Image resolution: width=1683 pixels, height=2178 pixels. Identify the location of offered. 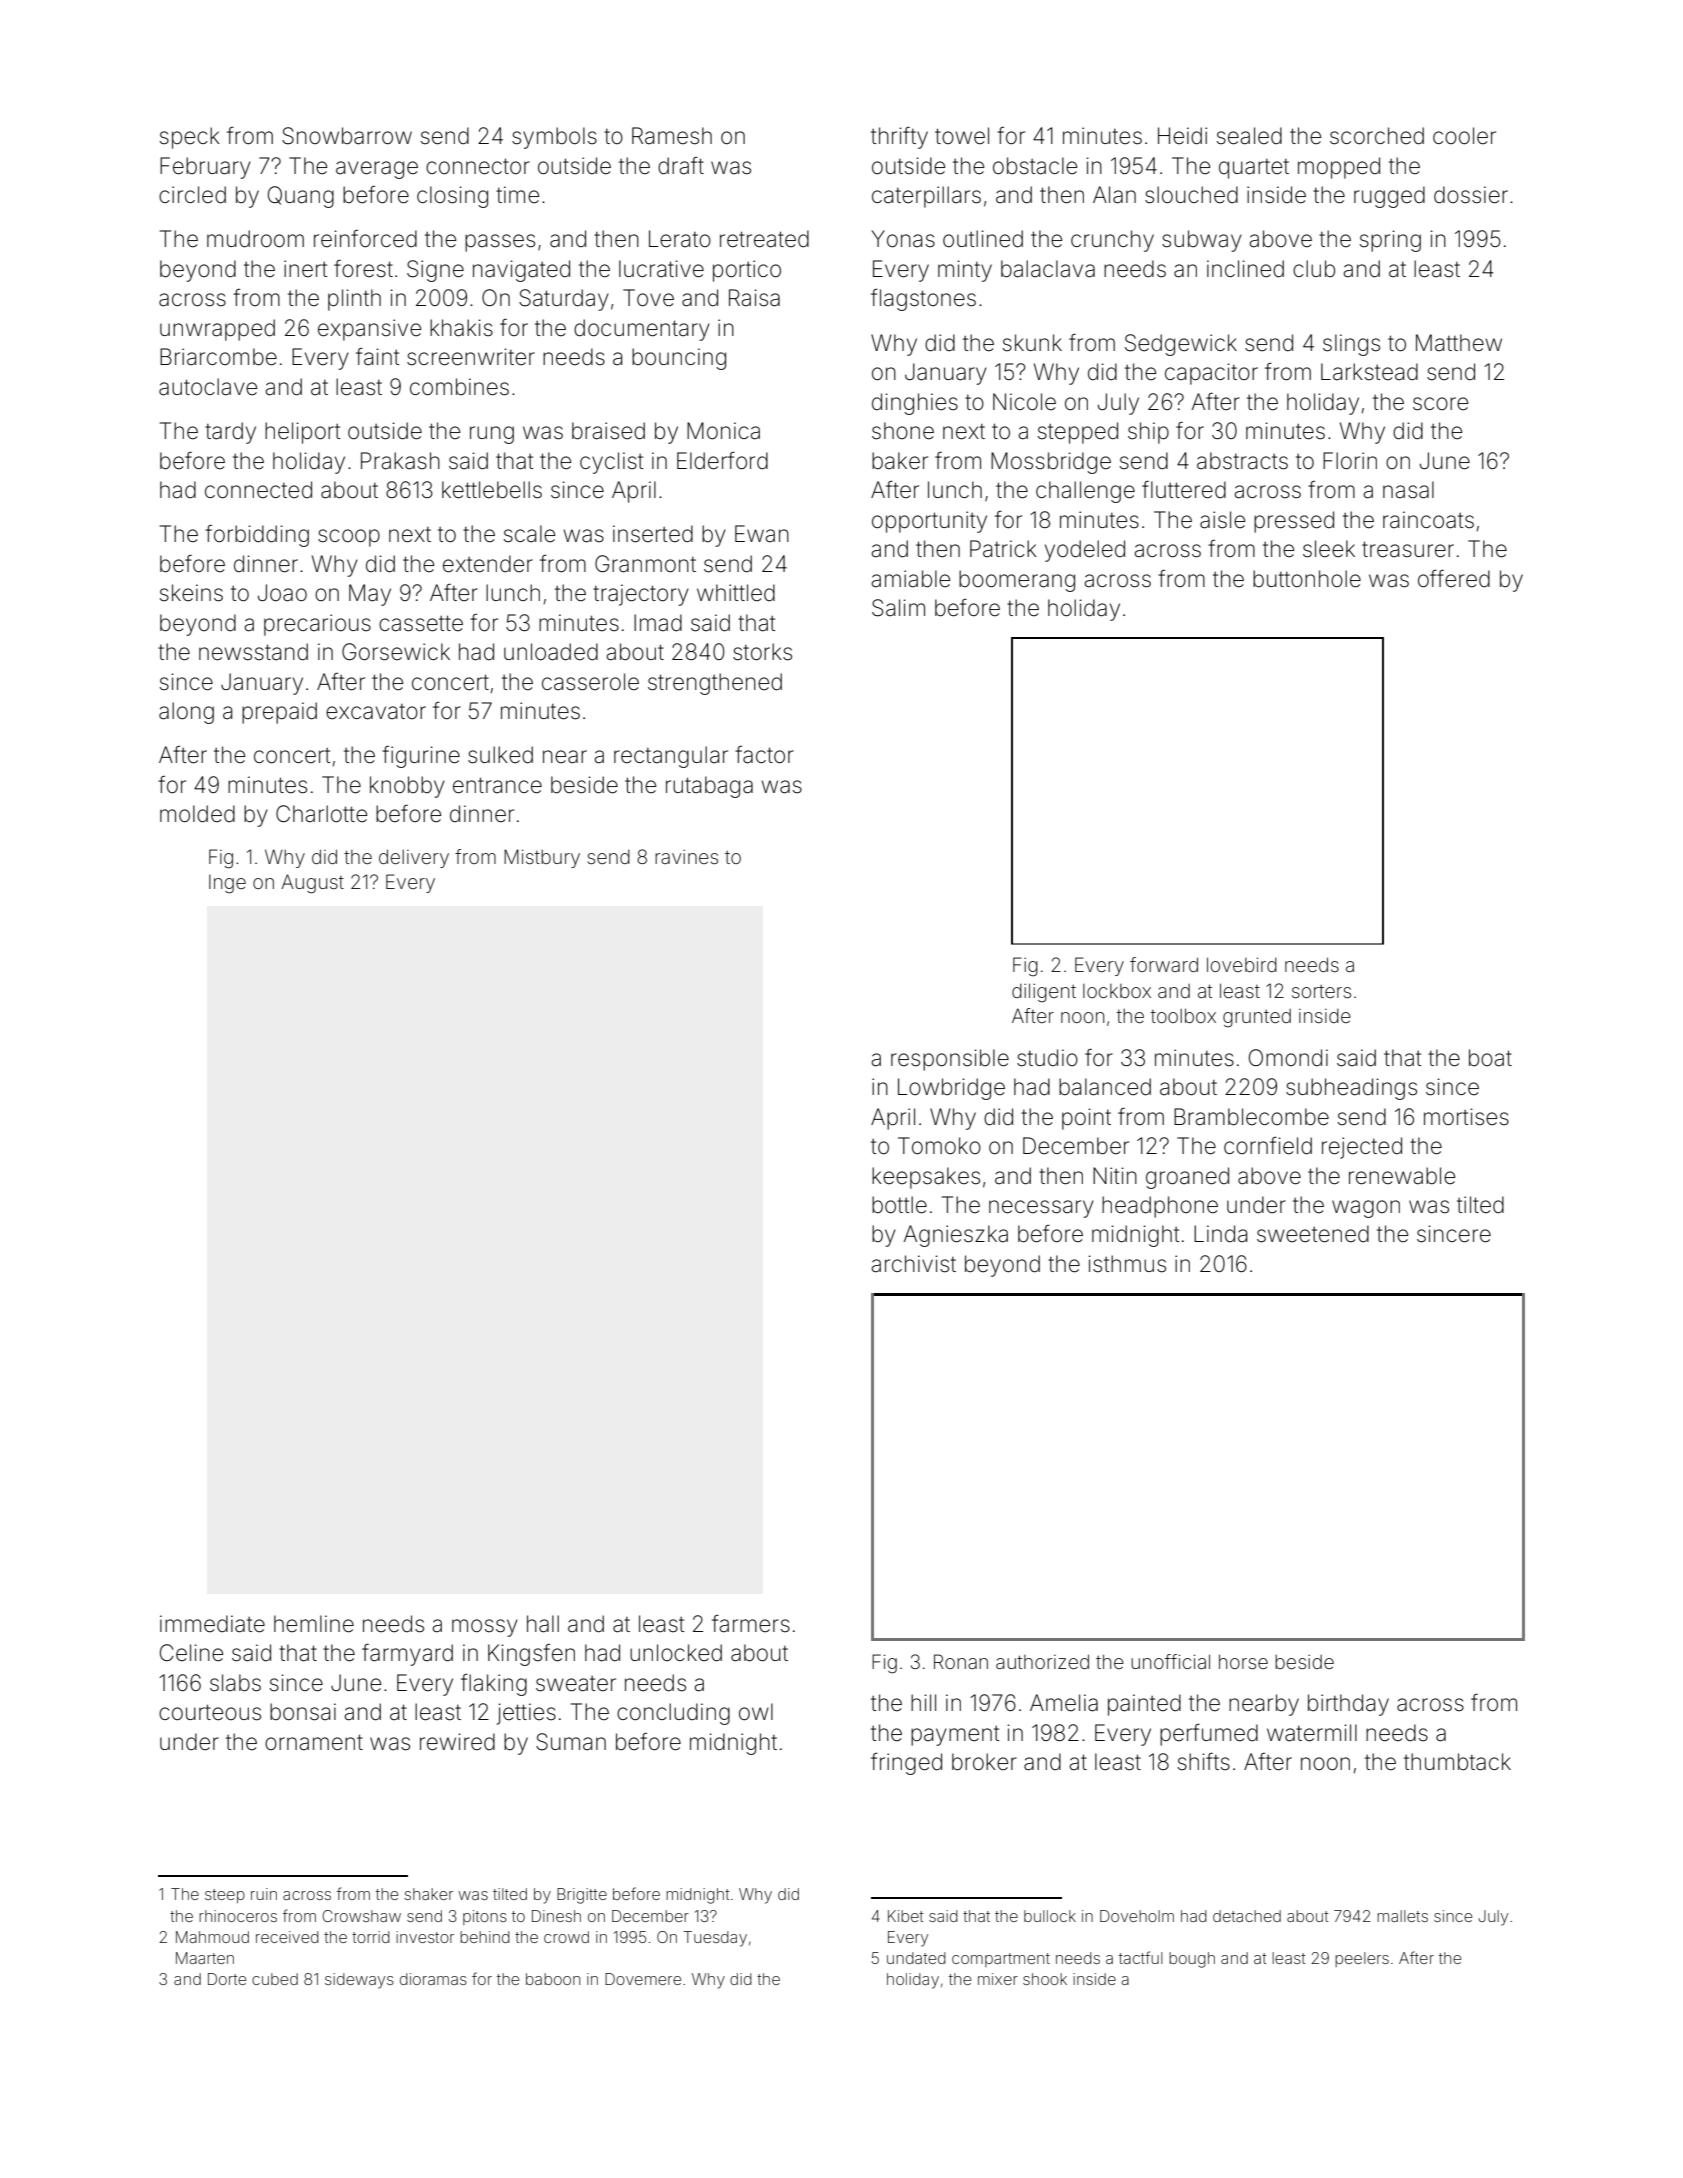
(1454, 579).
